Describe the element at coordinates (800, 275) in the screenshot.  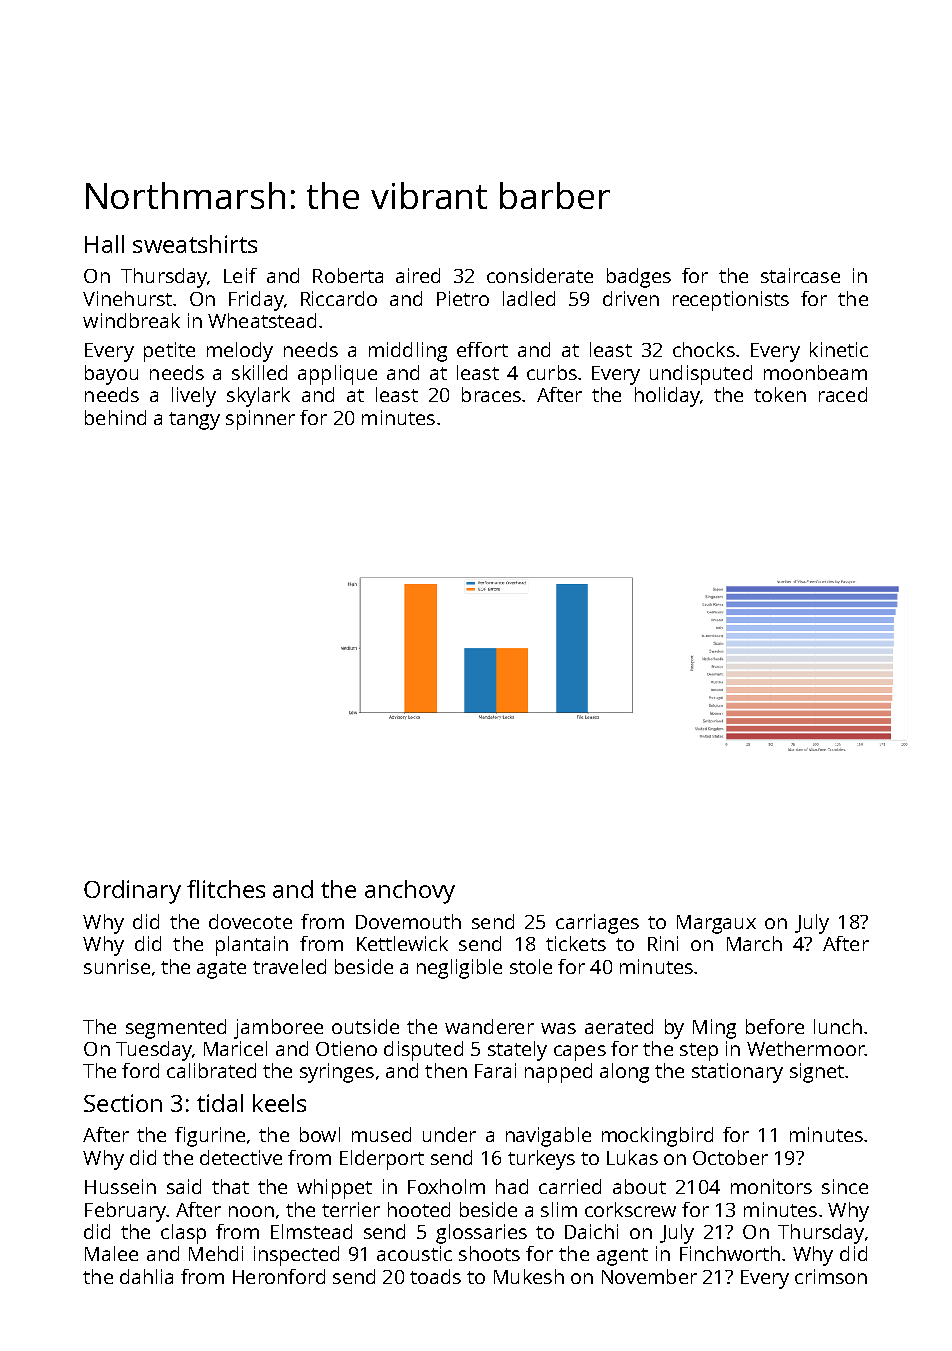
I see `staircase` at that location.
